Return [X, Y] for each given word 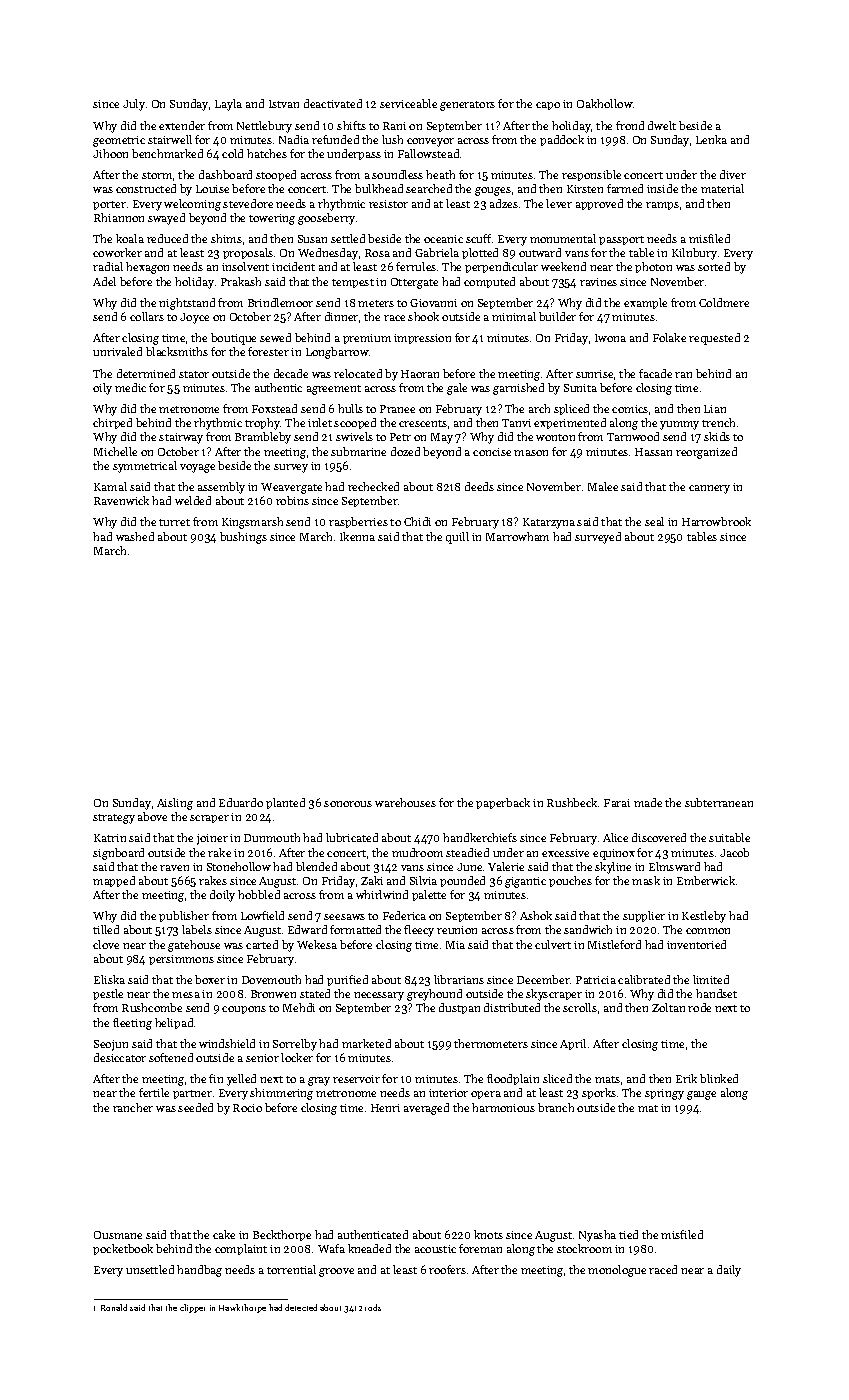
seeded [195, 1107]
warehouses [405, 802]
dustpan [459, 1008]
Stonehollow [239, 866]
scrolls [580, 1007]
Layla [228, 105]
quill [457, 538]
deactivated [333, 103]
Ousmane [118, 1235]
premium [367, 339]
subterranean [719, 802]
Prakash [241, 281]
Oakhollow [605, 103]
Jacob [734, 852]
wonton [555, 437]
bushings [243, 538]
